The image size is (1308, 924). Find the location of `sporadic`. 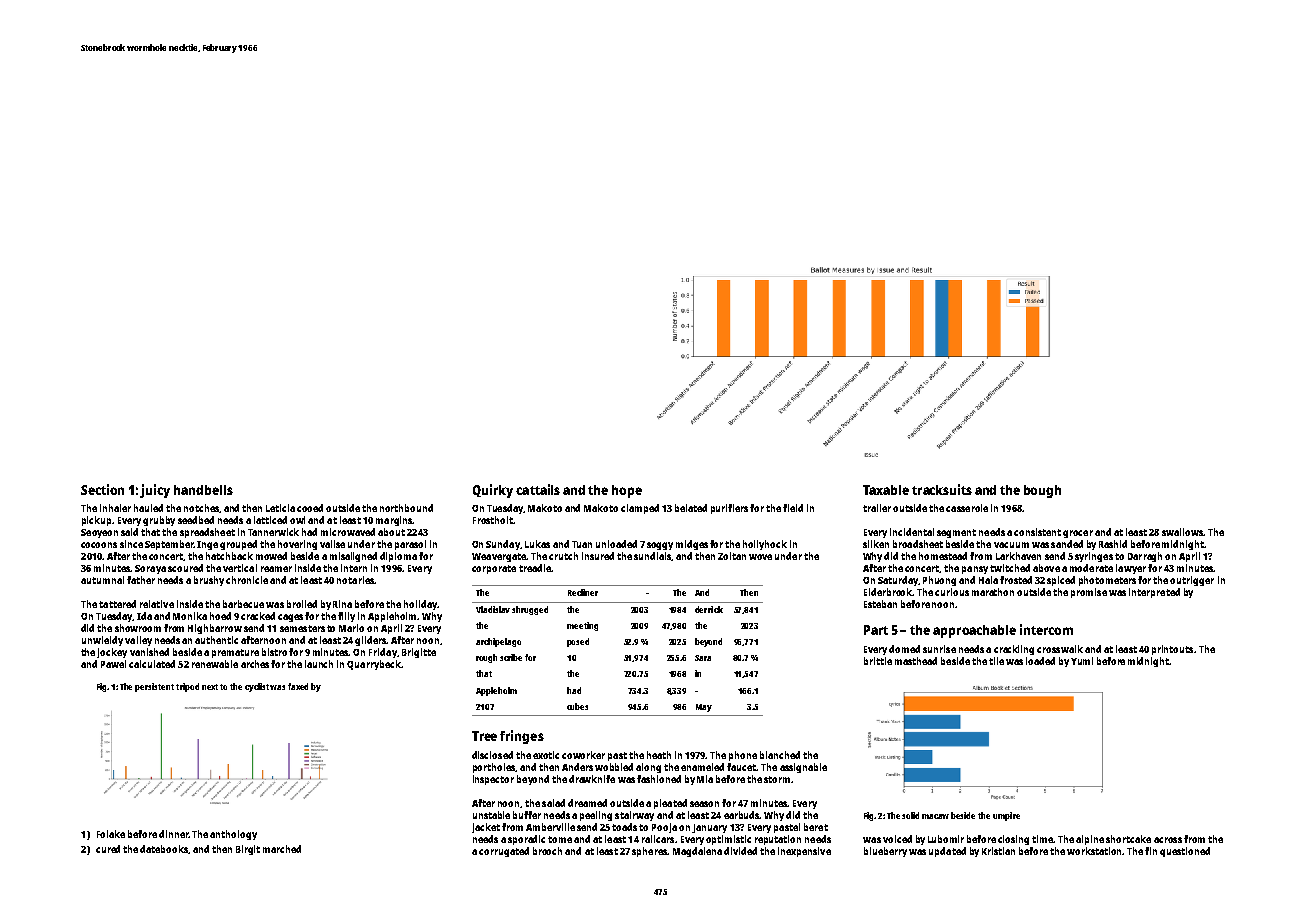

sporadic is located at coordinates (526, 840).
